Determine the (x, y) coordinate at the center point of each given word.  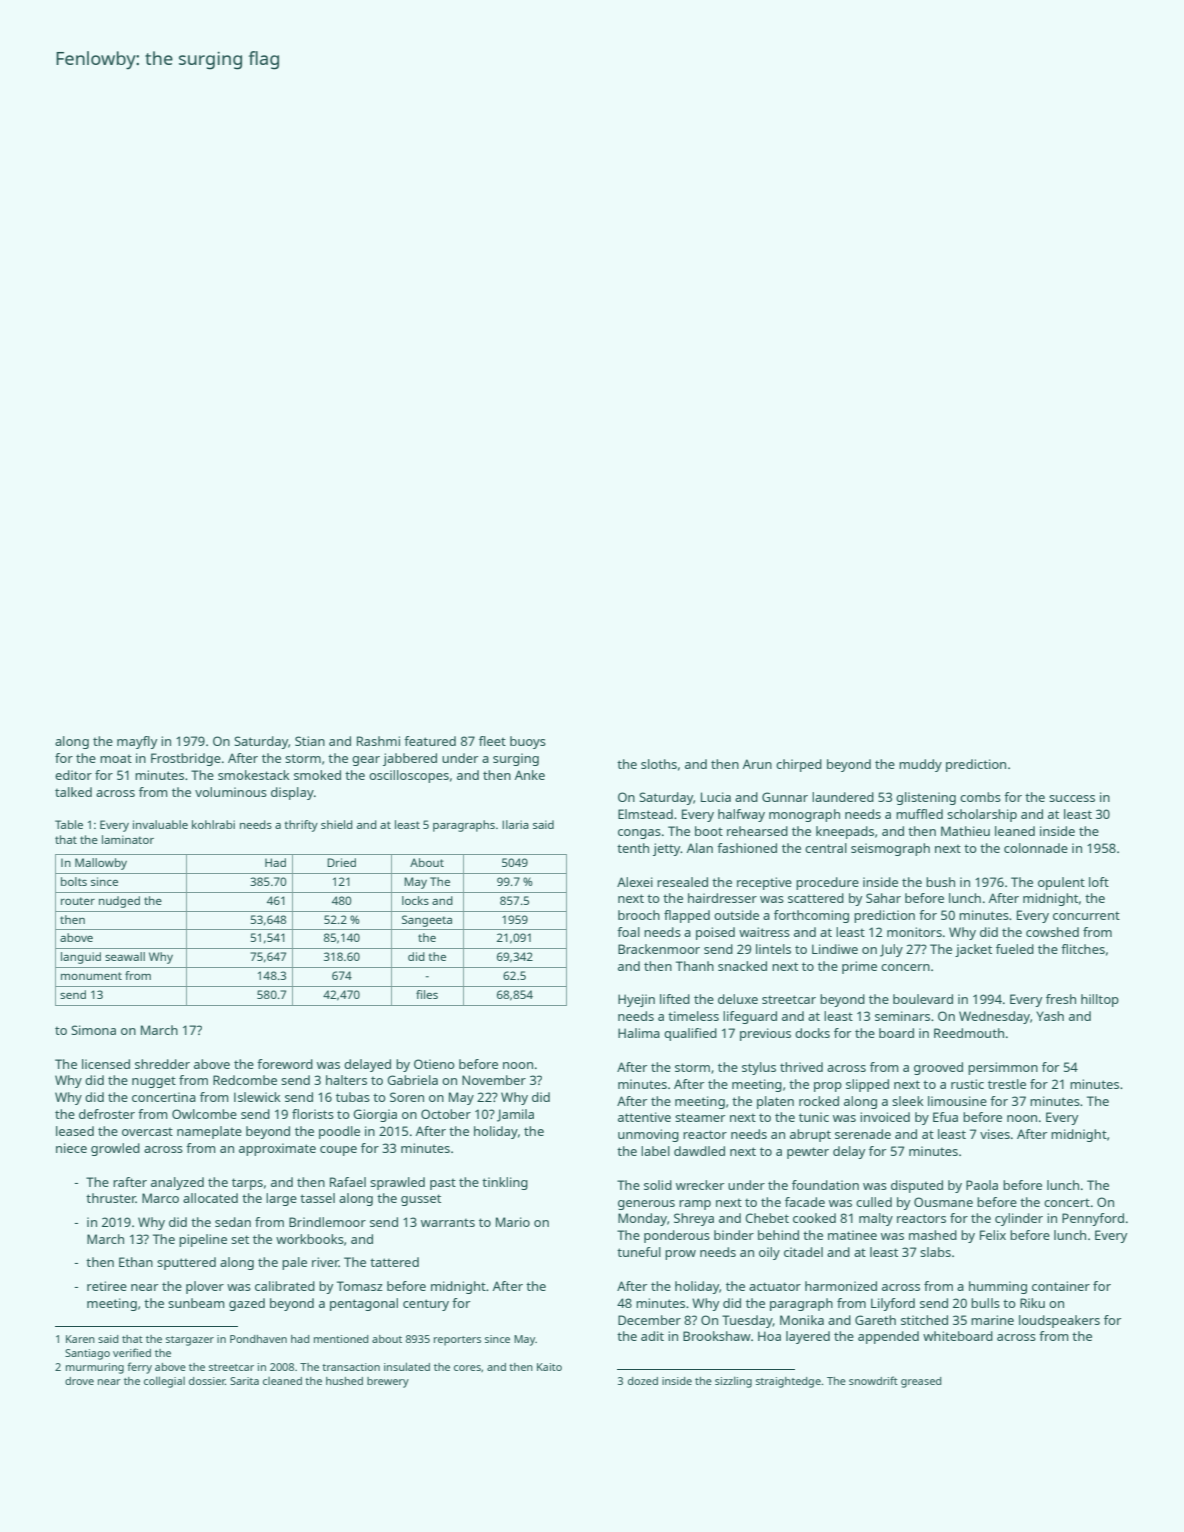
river (325, 1262)
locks (415, 900)
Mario (513, 1222)
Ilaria (515, 824)
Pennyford (1093, 1219)
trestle (1007, 1084)
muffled (919, 814)
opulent (1061, 883)
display (292, 793)
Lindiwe (835, 949)
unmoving (648, 1135)
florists (313, 1114)
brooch (639, 915)
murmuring (95, 1368)
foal (628, 932)
